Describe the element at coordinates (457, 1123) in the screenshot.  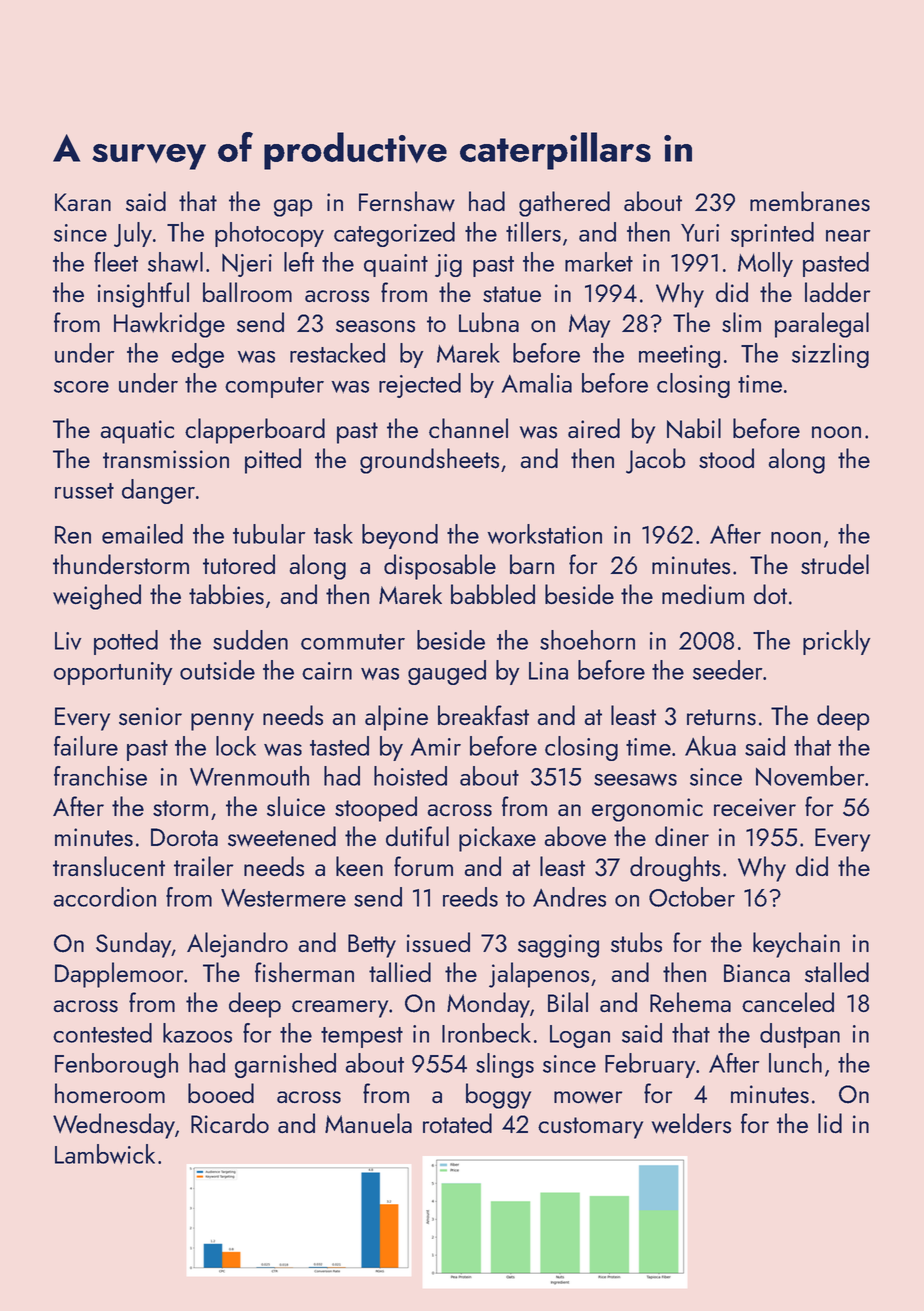
I see `rotated` at that location.
